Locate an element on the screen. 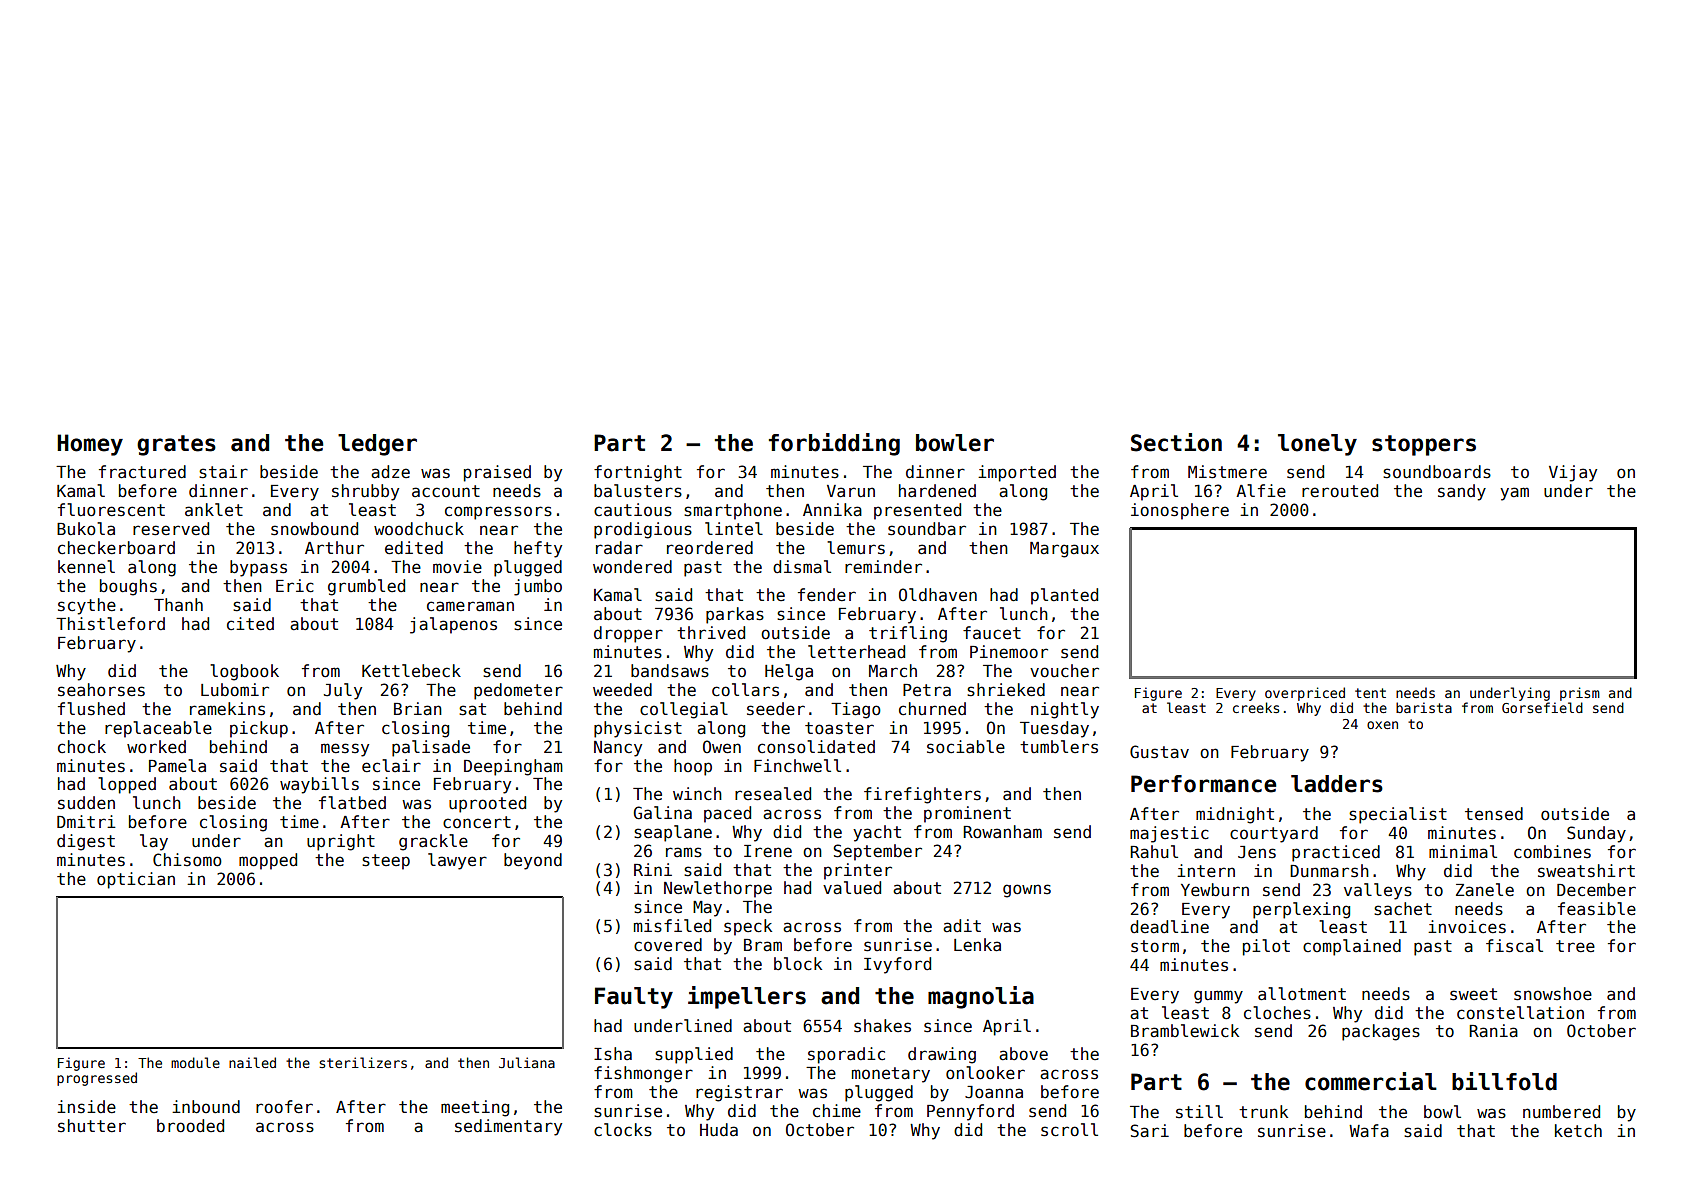 This screenshot has height=1197, width=1693. prism is located at coordinates (1580, 694).
